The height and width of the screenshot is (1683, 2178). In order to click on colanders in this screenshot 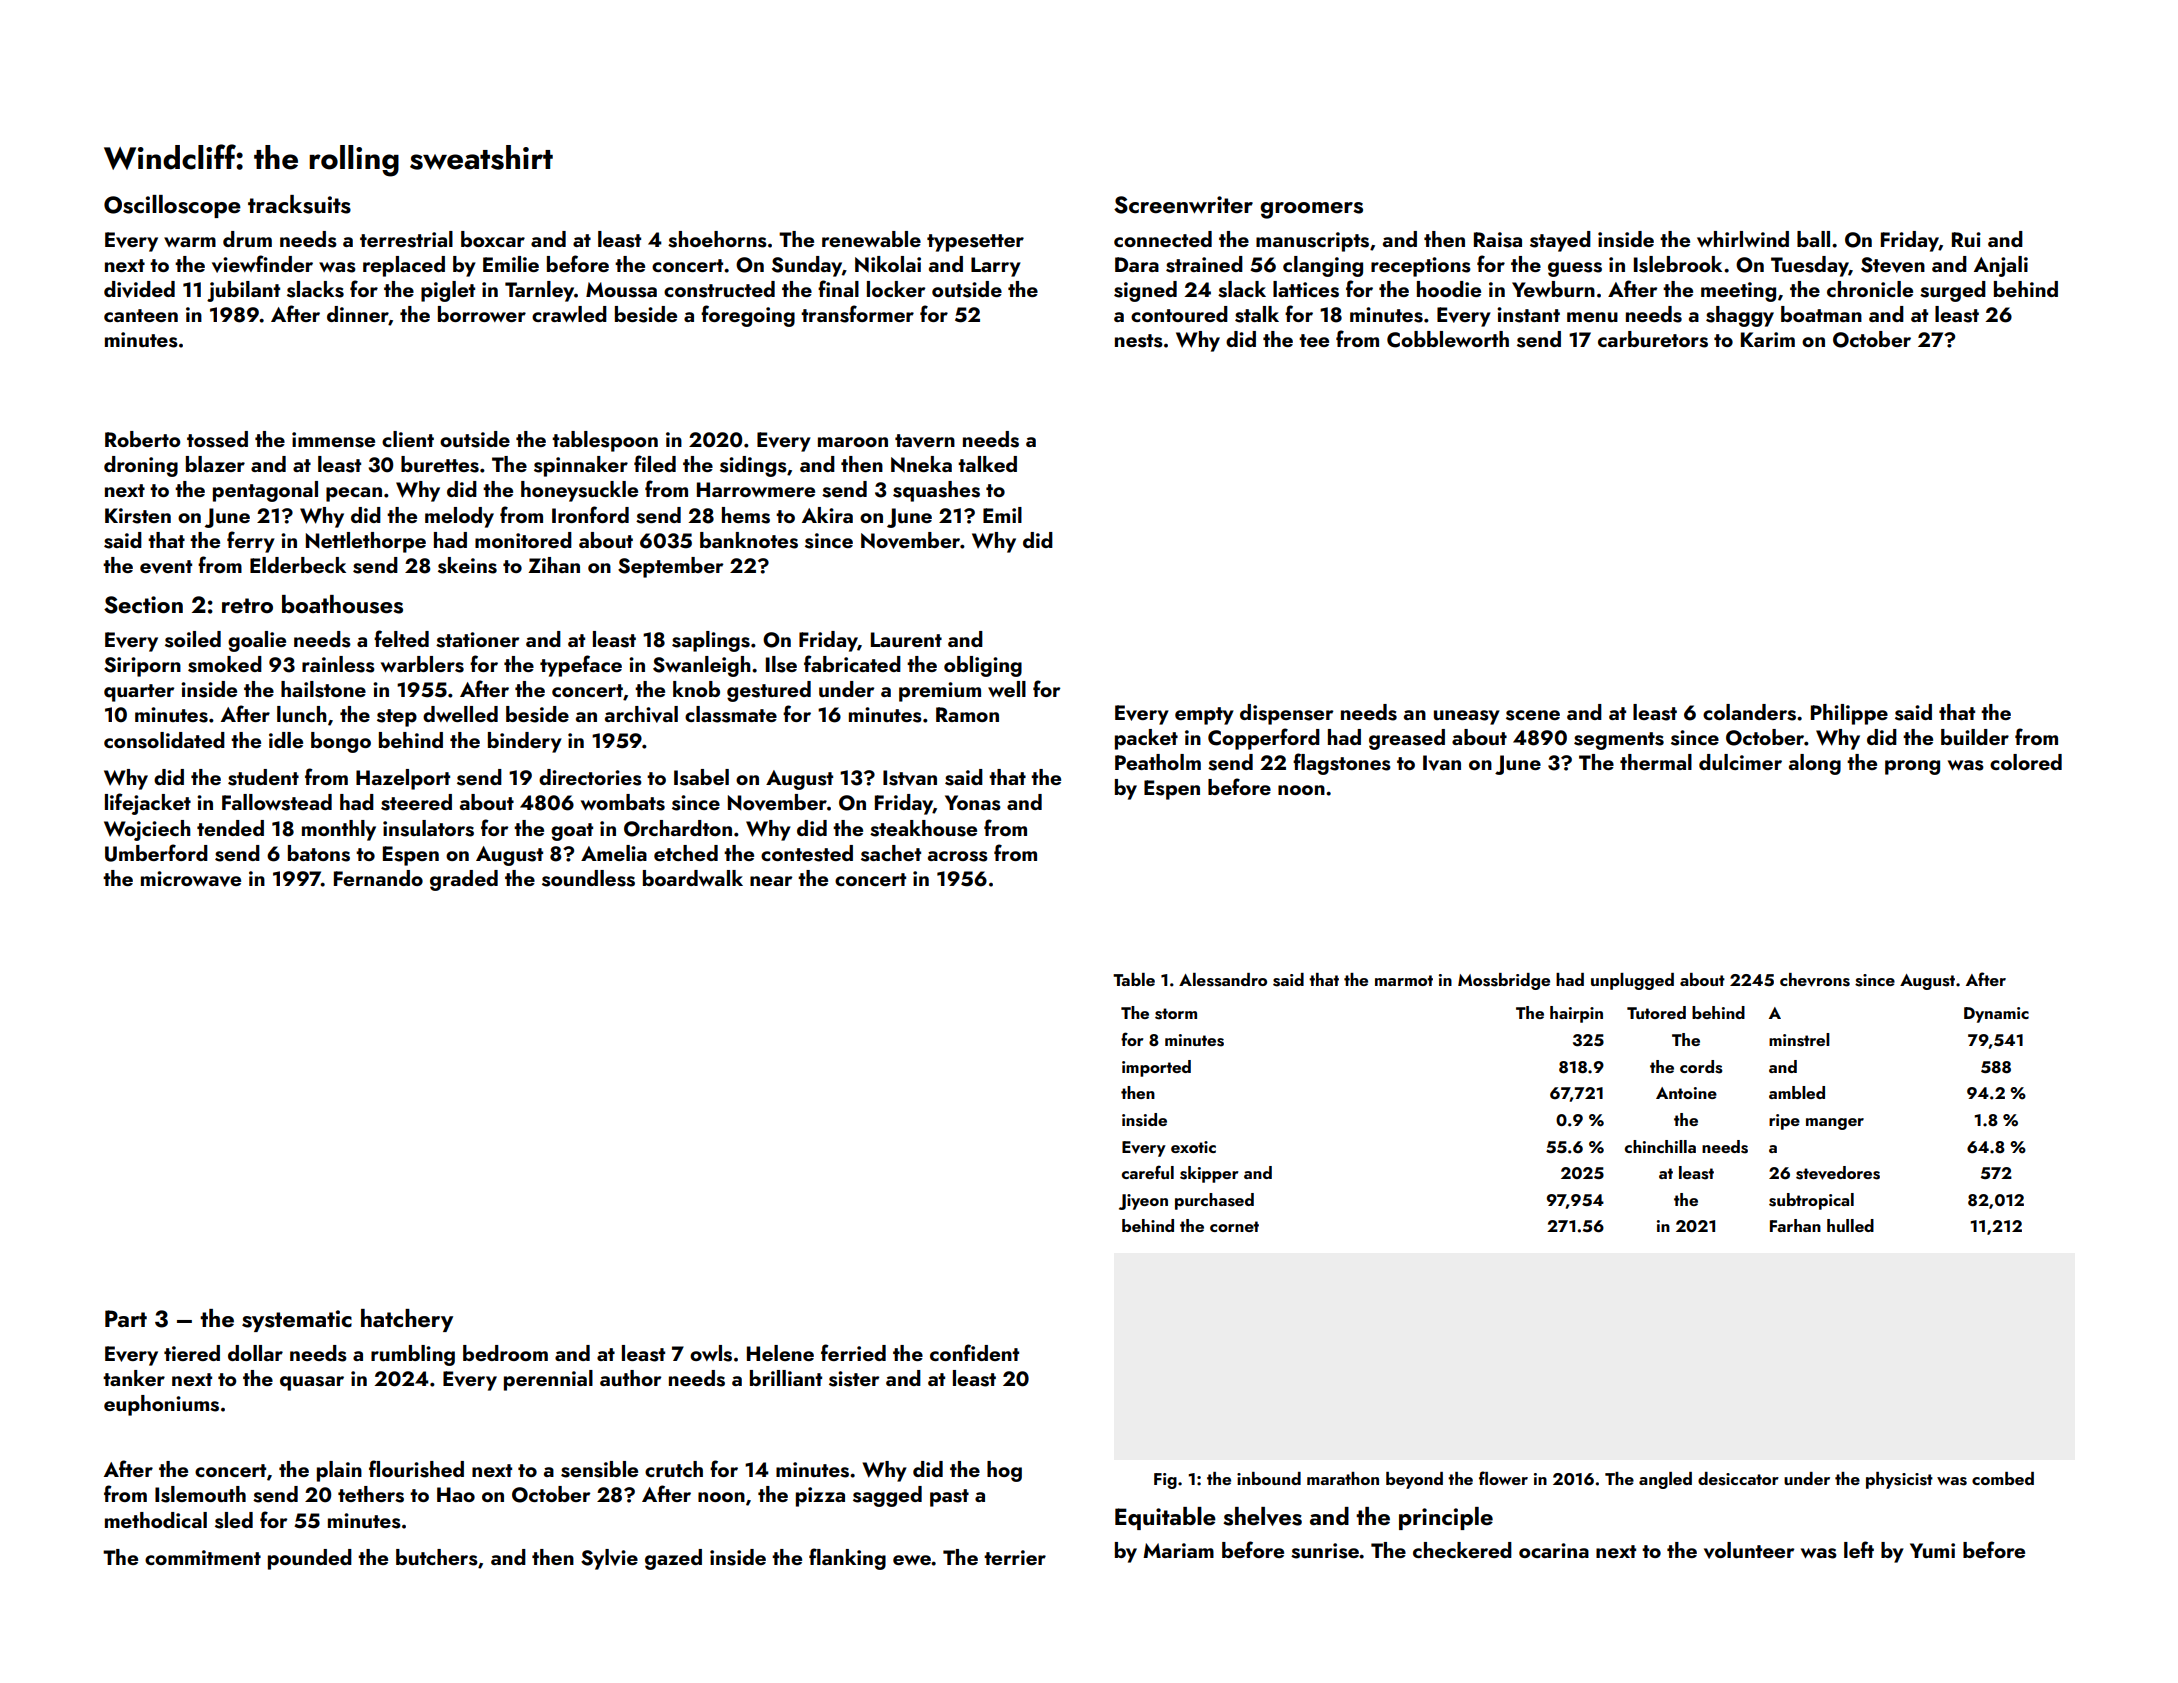, I will do `click(1749, 712)`.
